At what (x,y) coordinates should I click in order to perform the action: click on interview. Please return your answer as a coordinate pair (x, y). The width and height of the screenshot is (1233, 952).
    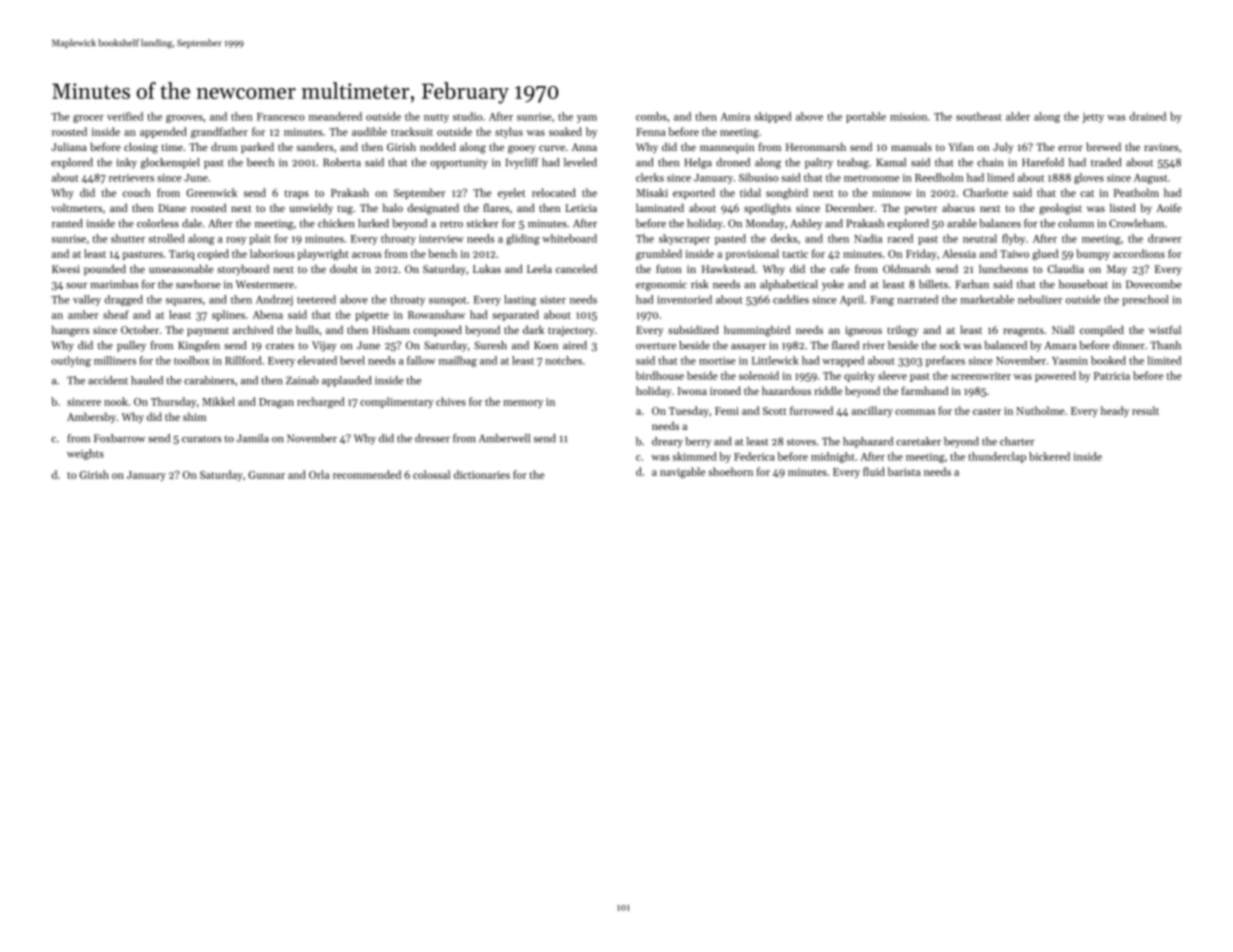
    Looking at the image, I should click on (441, 239).
